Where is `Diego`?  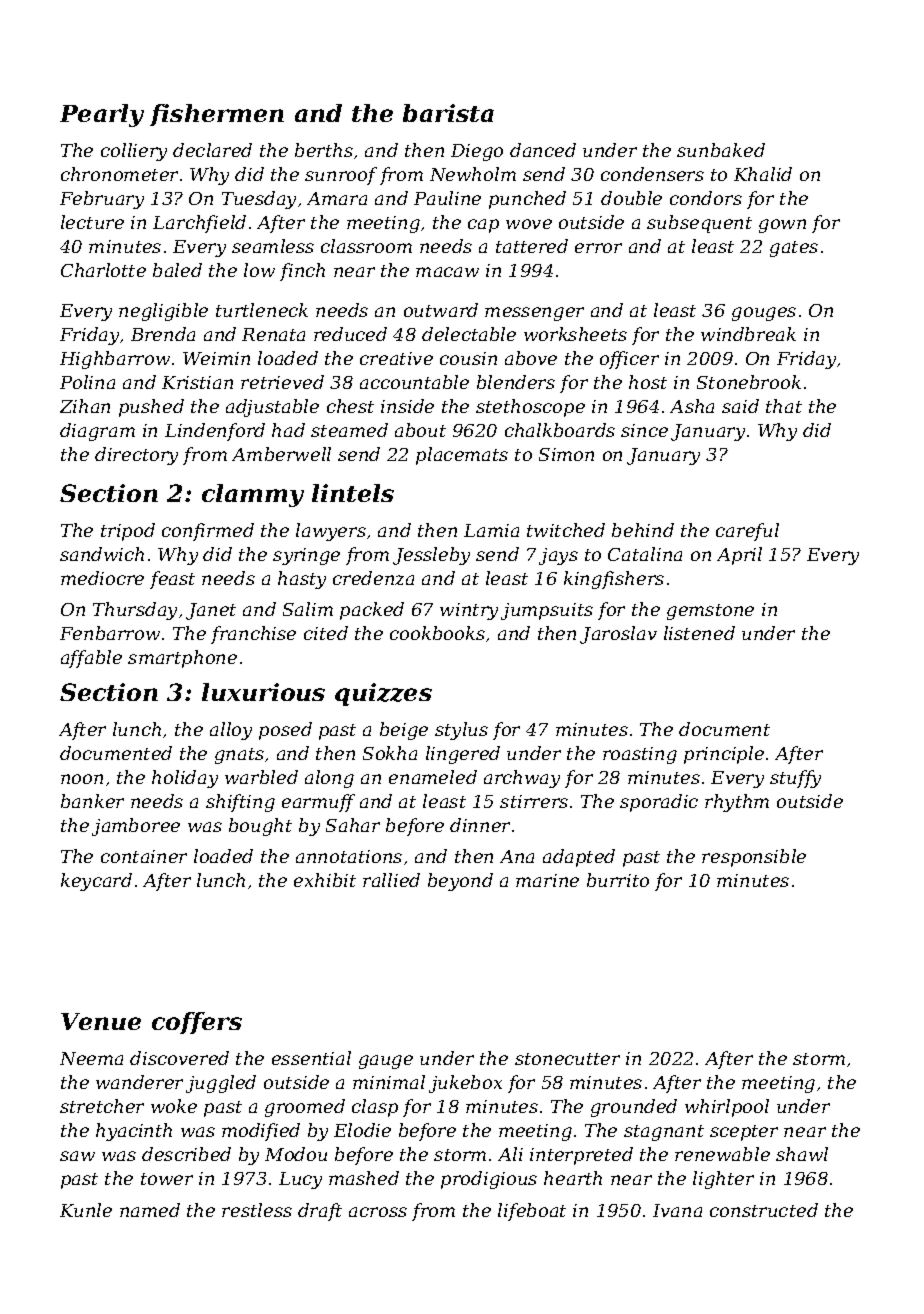 Diego is located at coordinates (477, 152).
